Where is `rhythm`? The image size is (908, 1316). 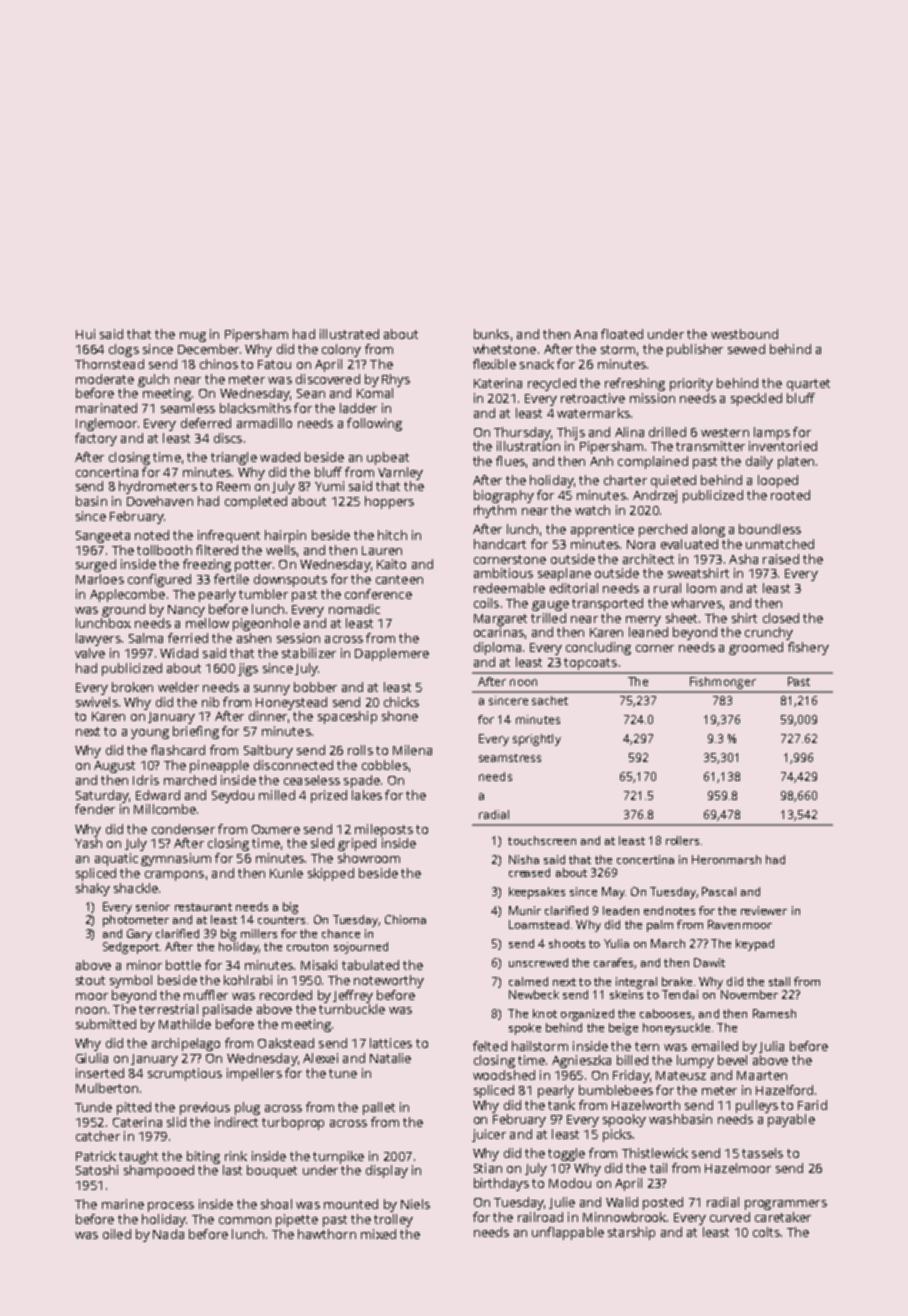
rhythm is located at coordinates (495, 511).
